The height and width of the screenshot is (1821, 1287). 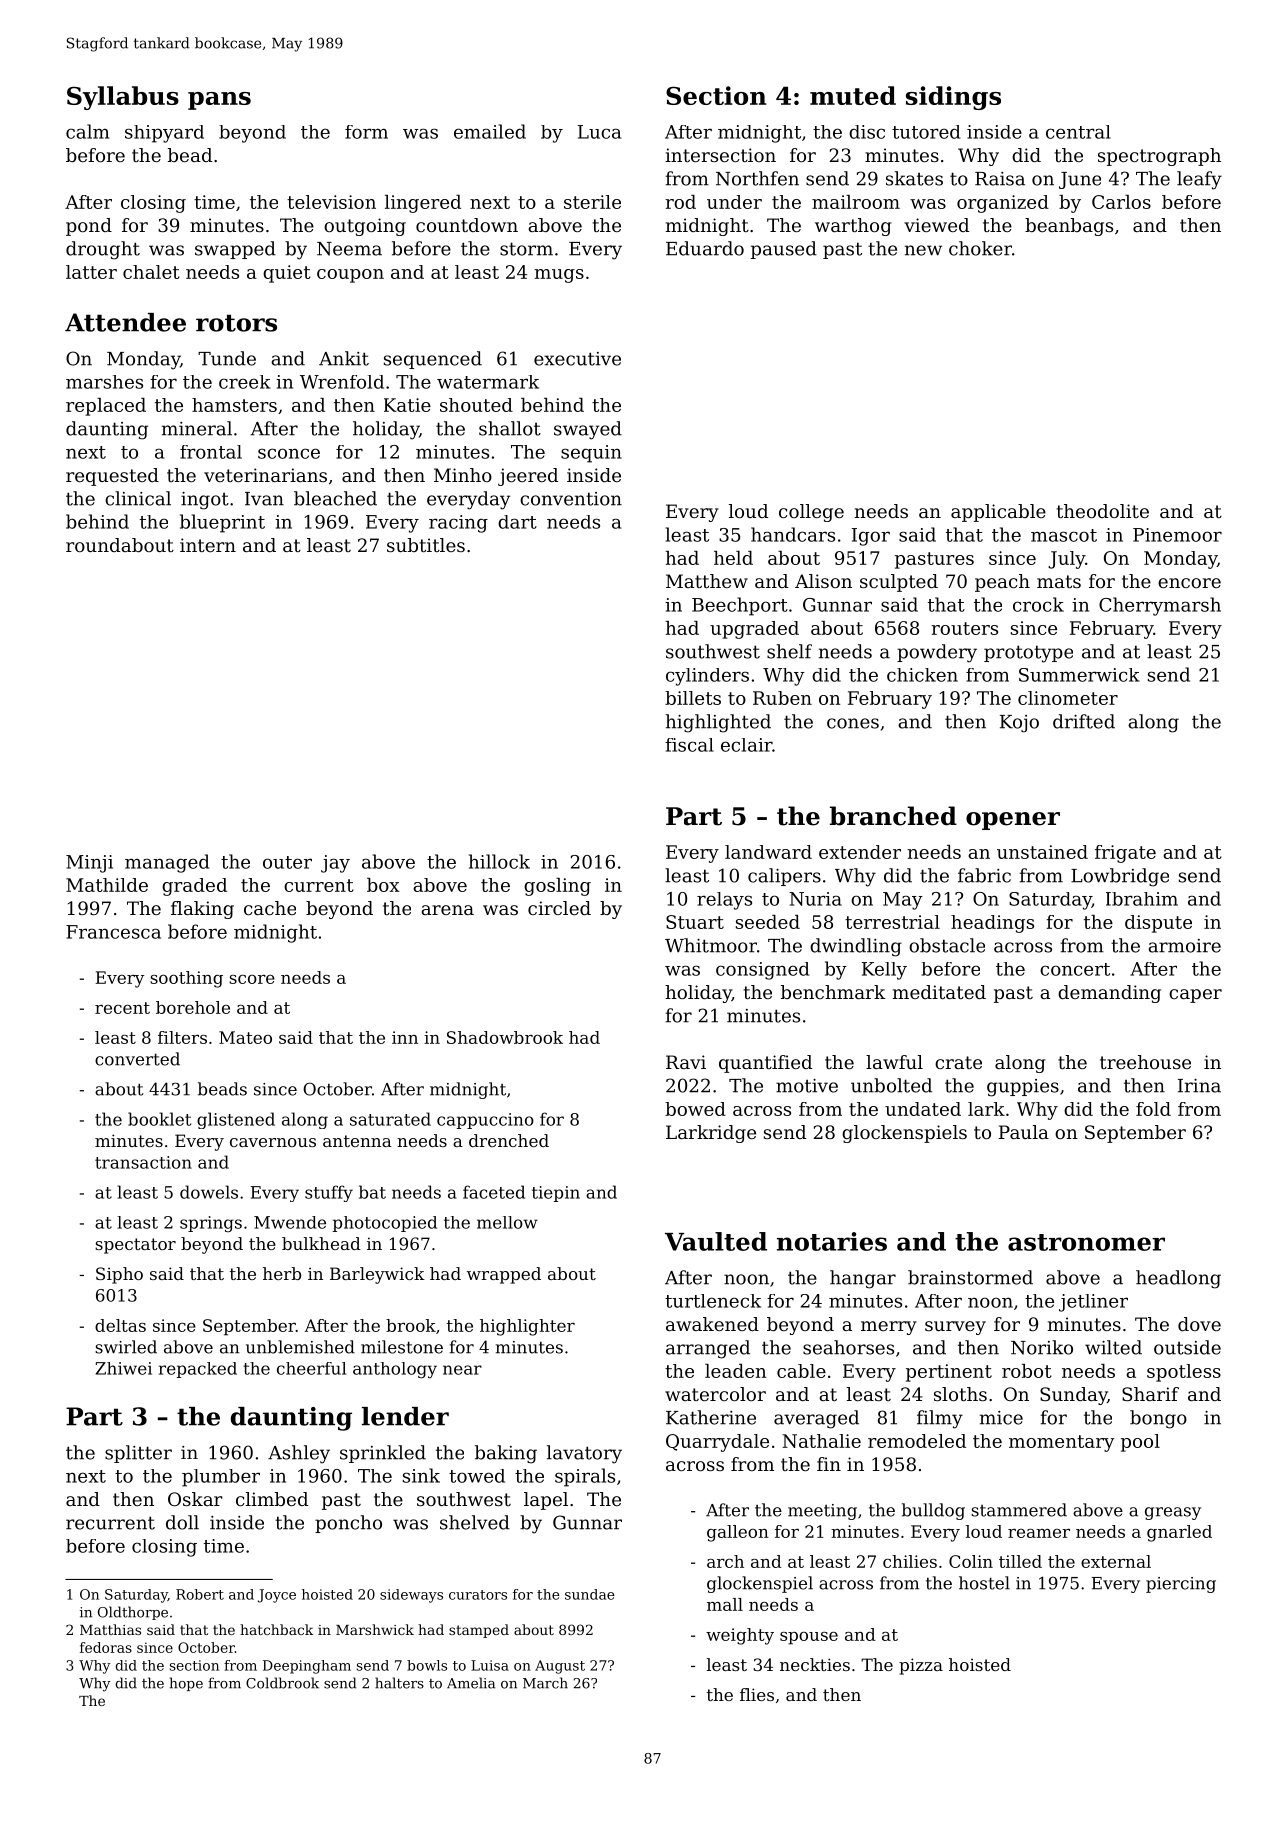 What do you see at coordinates (695, 1109) in the screenshot?
I see `bowed` at bounding box center [695, 1109].
